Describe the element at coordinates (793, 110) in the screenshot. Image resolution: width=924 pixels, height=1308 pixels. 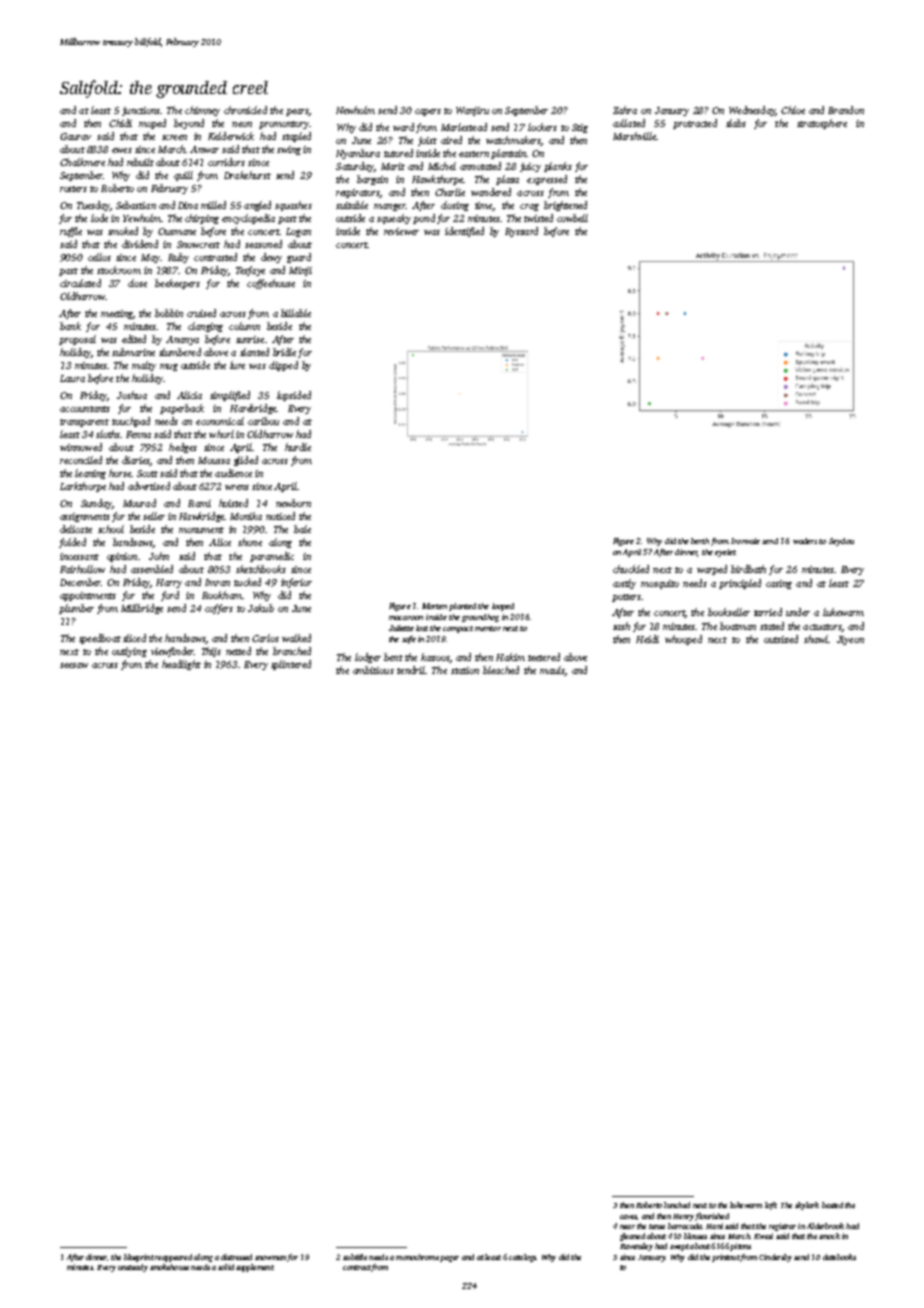
I see `Chloe` at that location.
